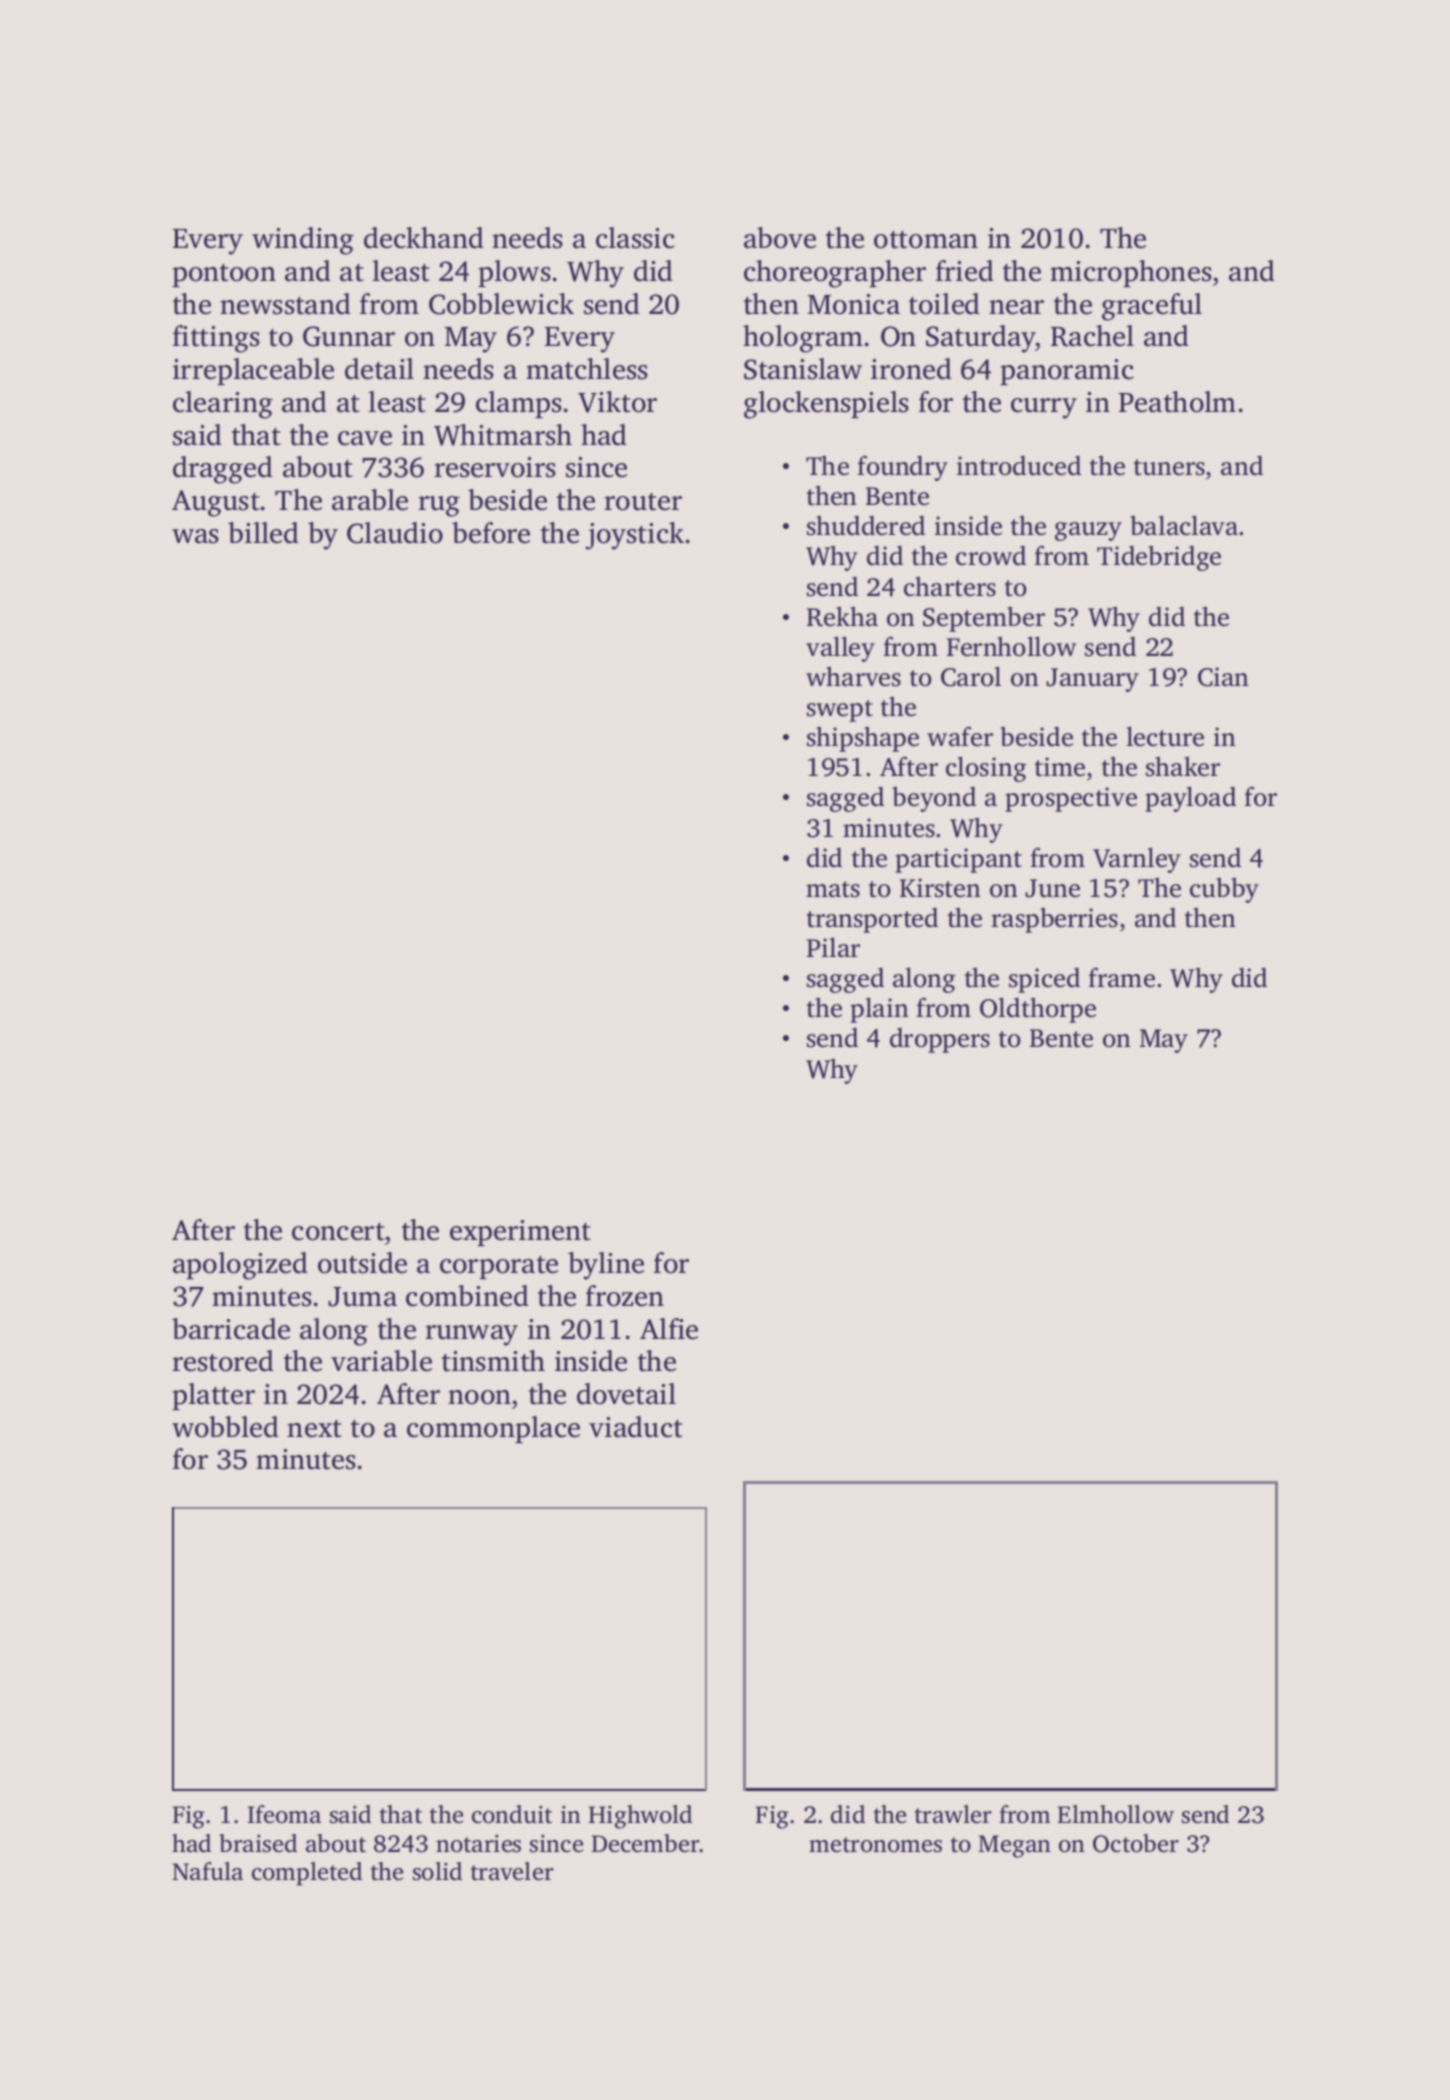  I want to click on concert, so click(338, 1232).
